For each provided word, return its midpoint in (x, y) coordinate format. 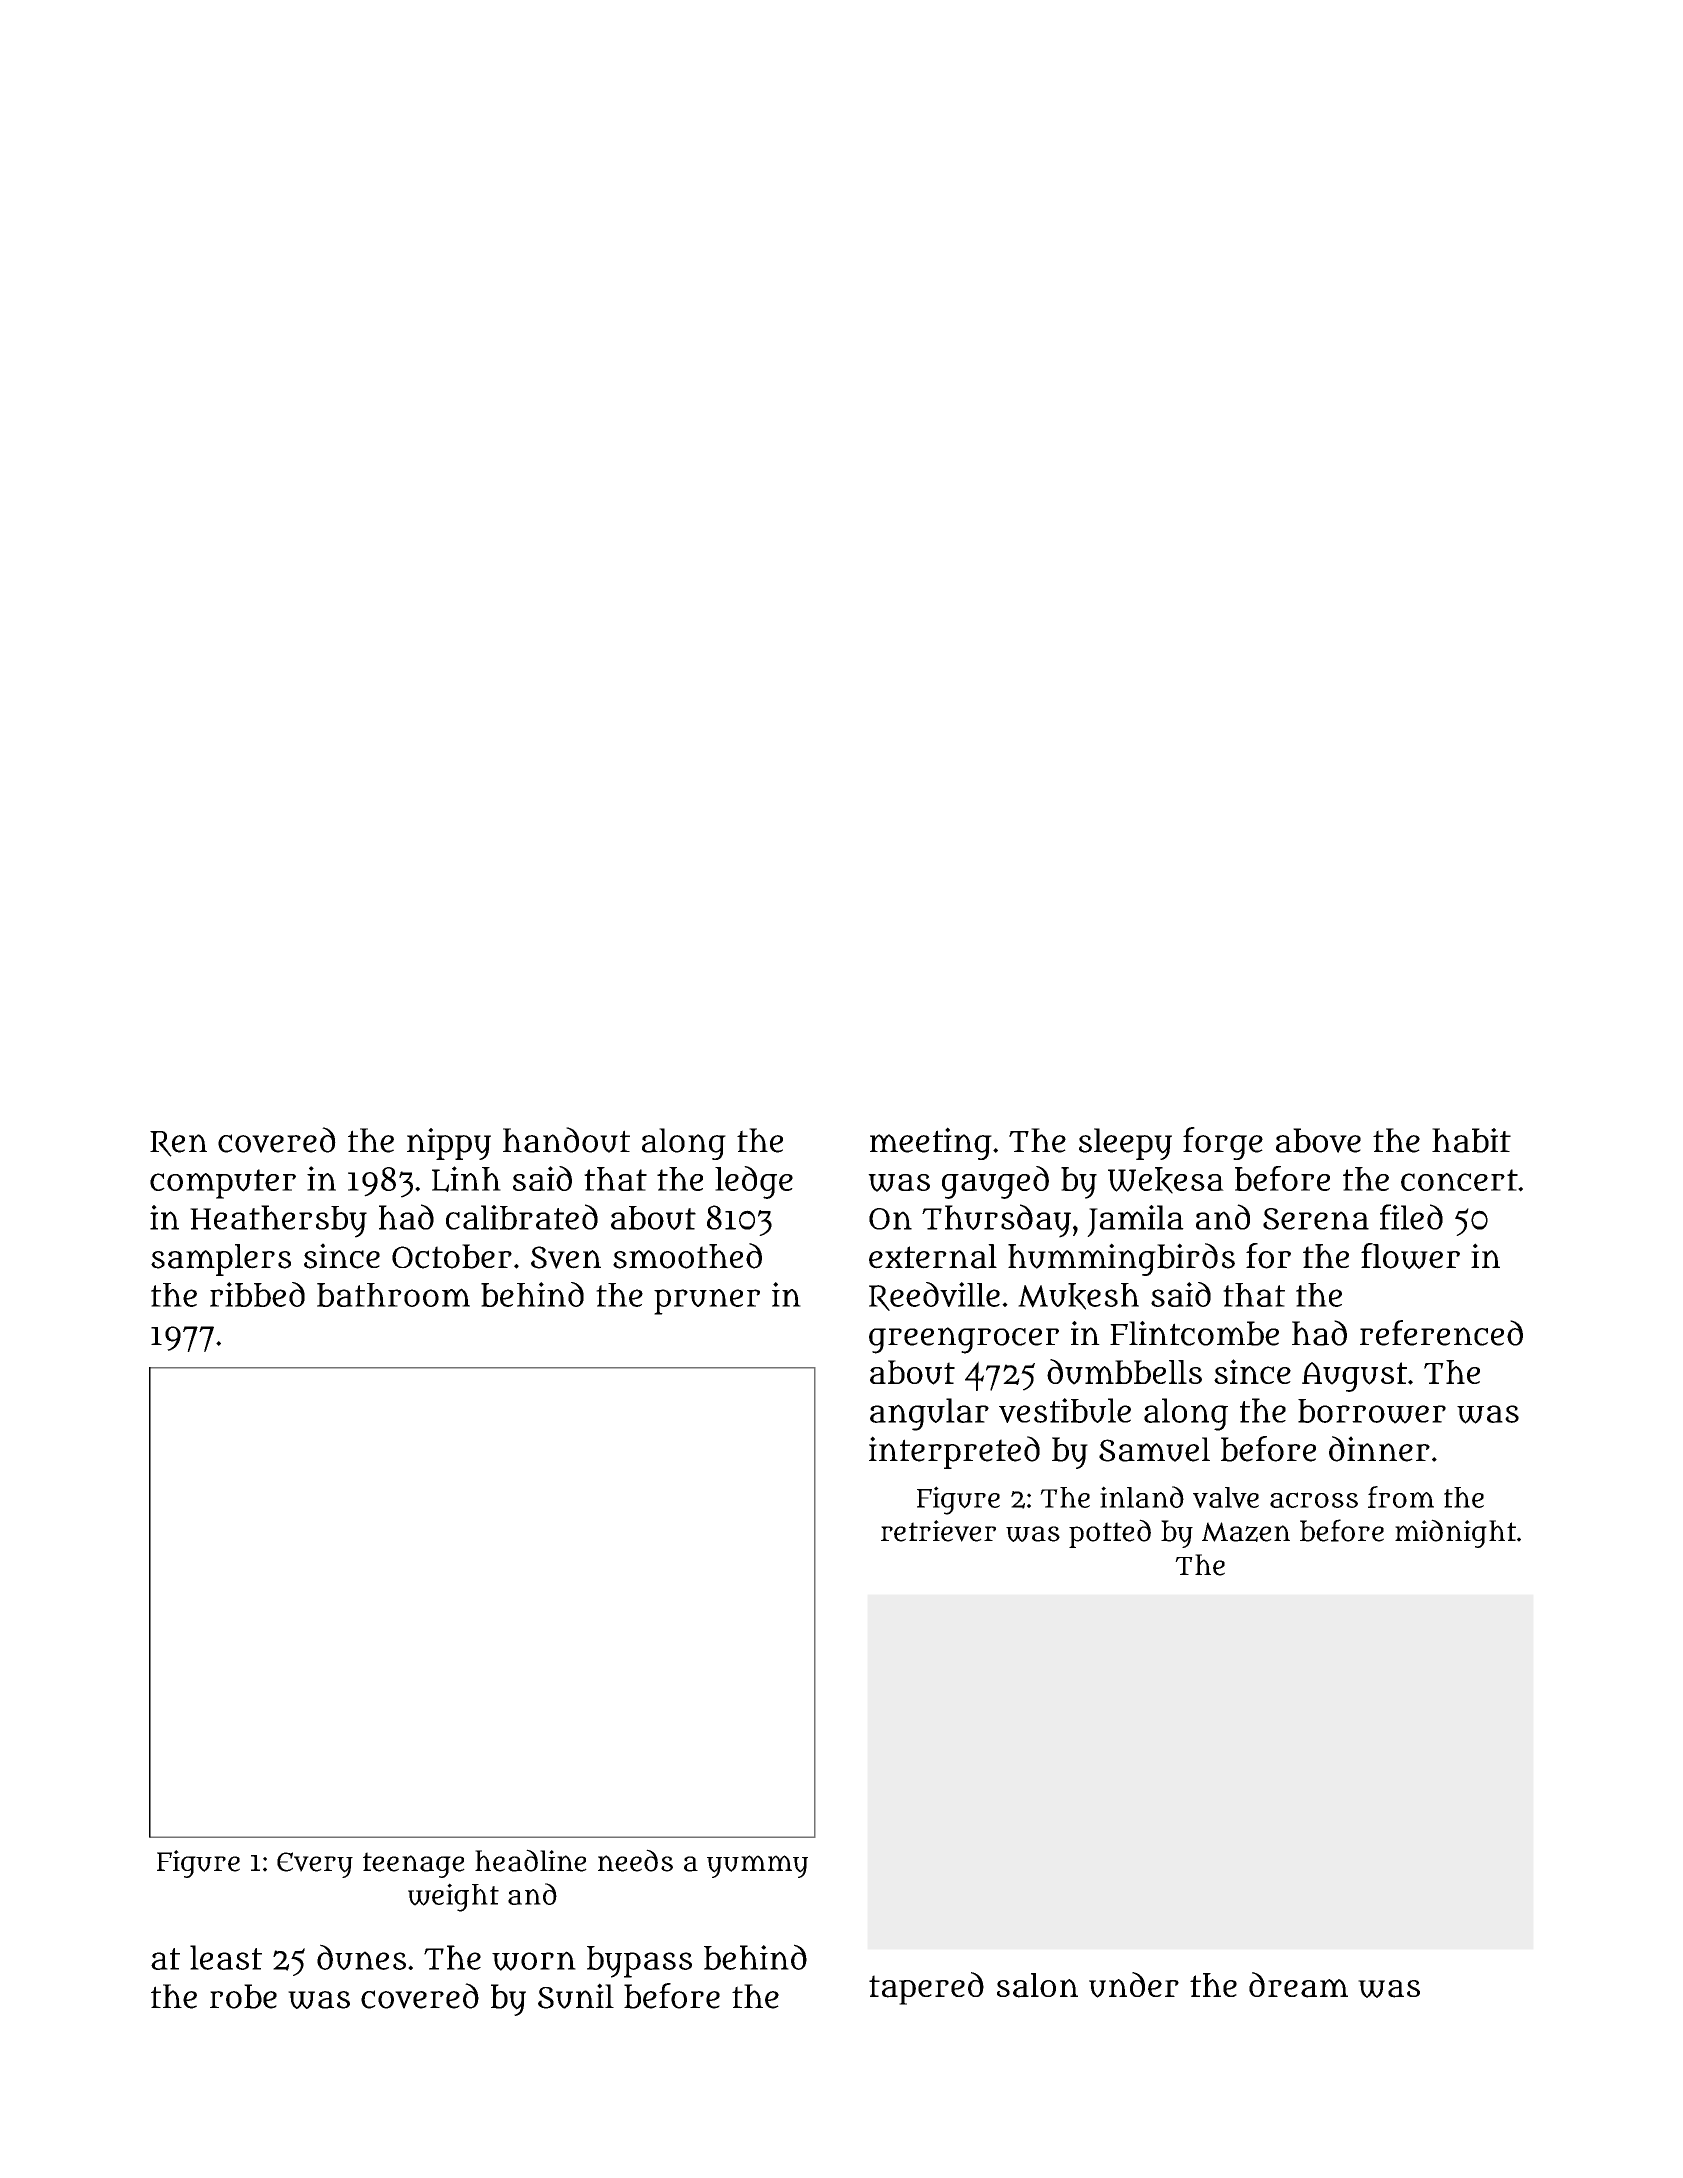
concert (1459, 1180)
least (226, 1957)
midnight (1455, 1533)
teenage (414, 1865)
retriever (938, 1531)
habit (1471, 1140)
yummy (757, 1866)
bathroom (393, 1295)
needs (635, 1860)
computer (223, 1184)
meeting (931, 1143)
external (933, 1256)
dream (1298, 1985)
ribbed (257, 1294)
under (1134, 1985)
